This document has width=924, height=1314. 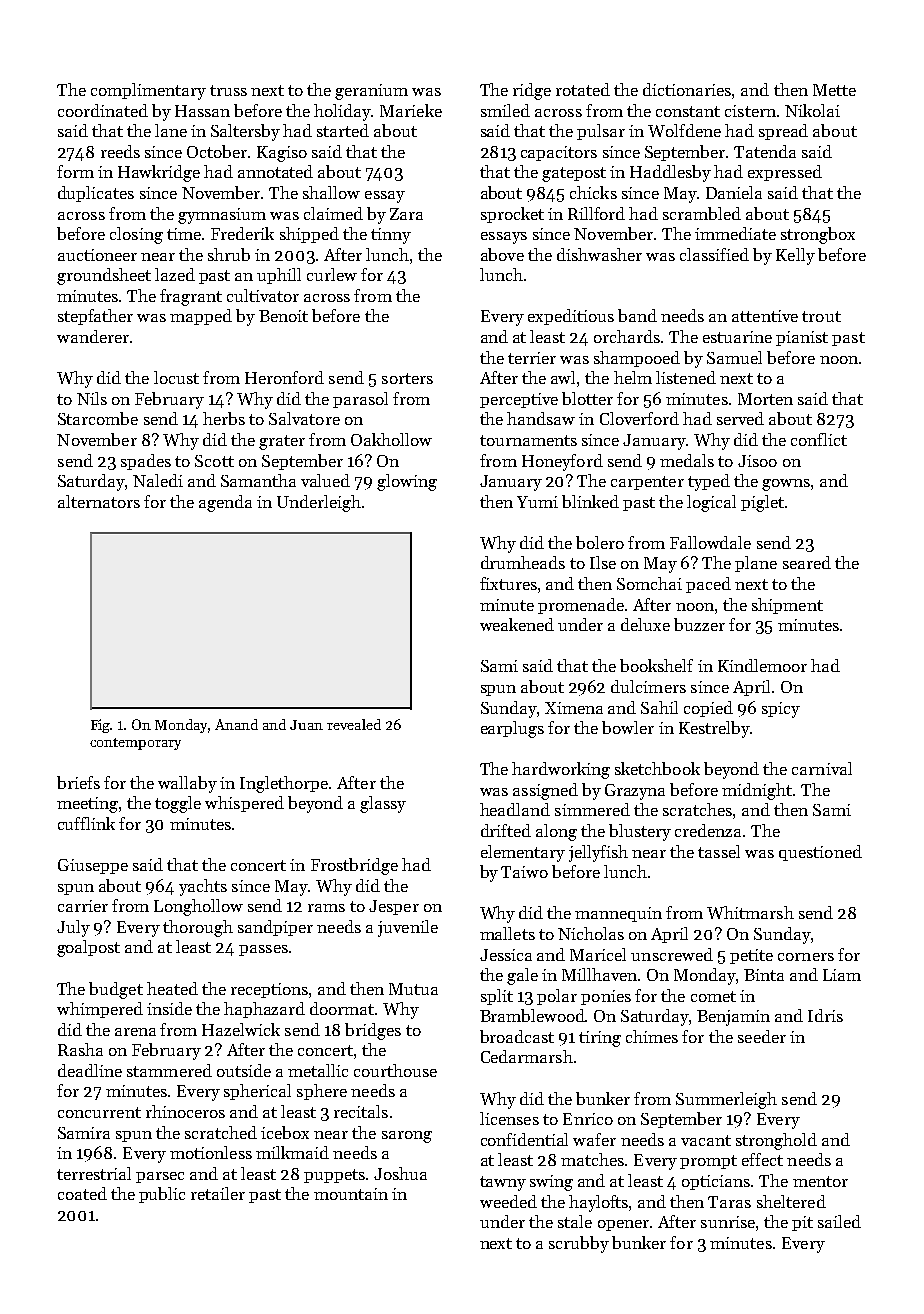 I want to click on terrier, so click(x=532, y=358).
